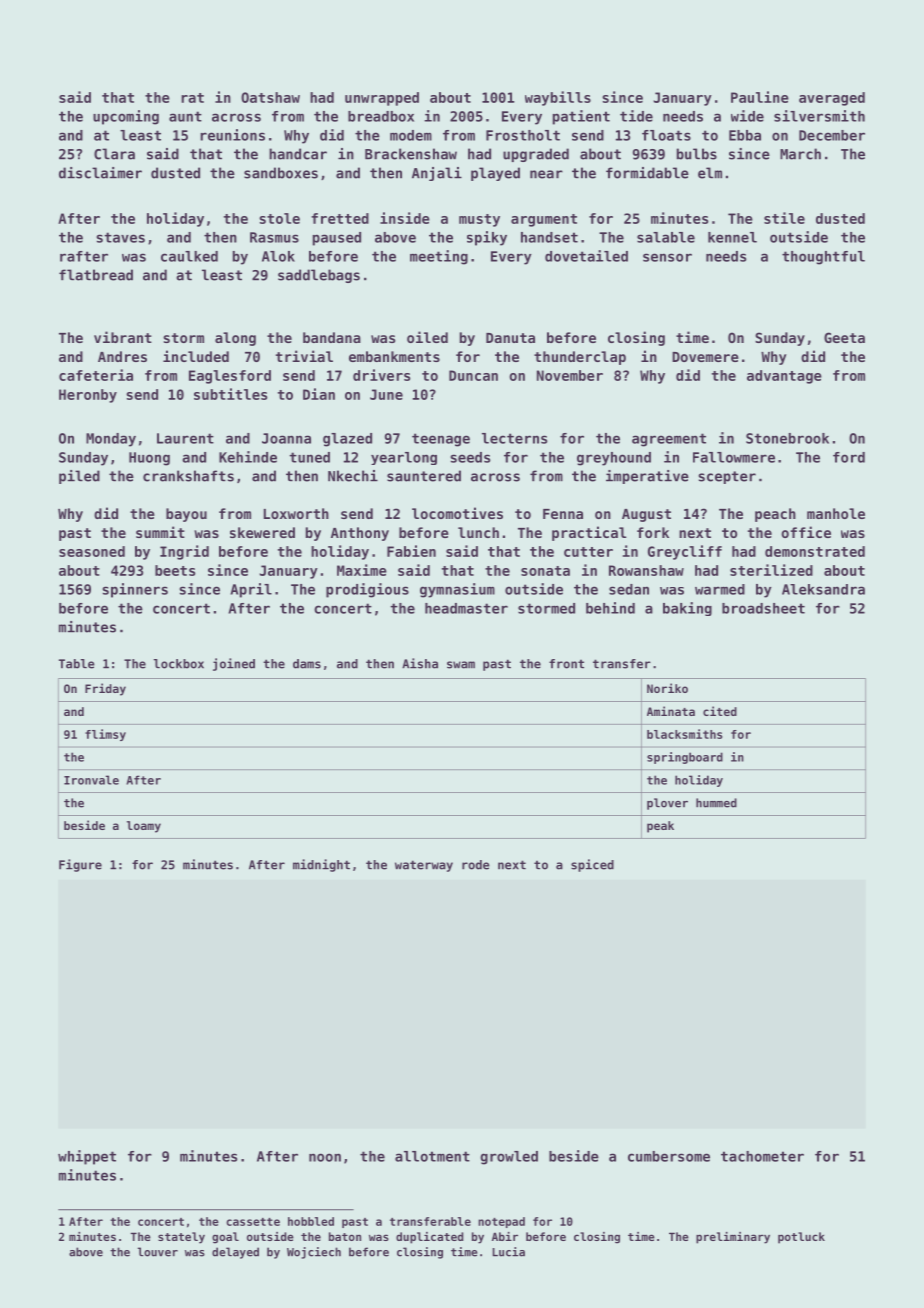 Image resolution: width=924 pixels, height=1308 pixels. What do you see at coordinates (307, 664) in the image?
I see `dams` at bounding box center [307, 664].
